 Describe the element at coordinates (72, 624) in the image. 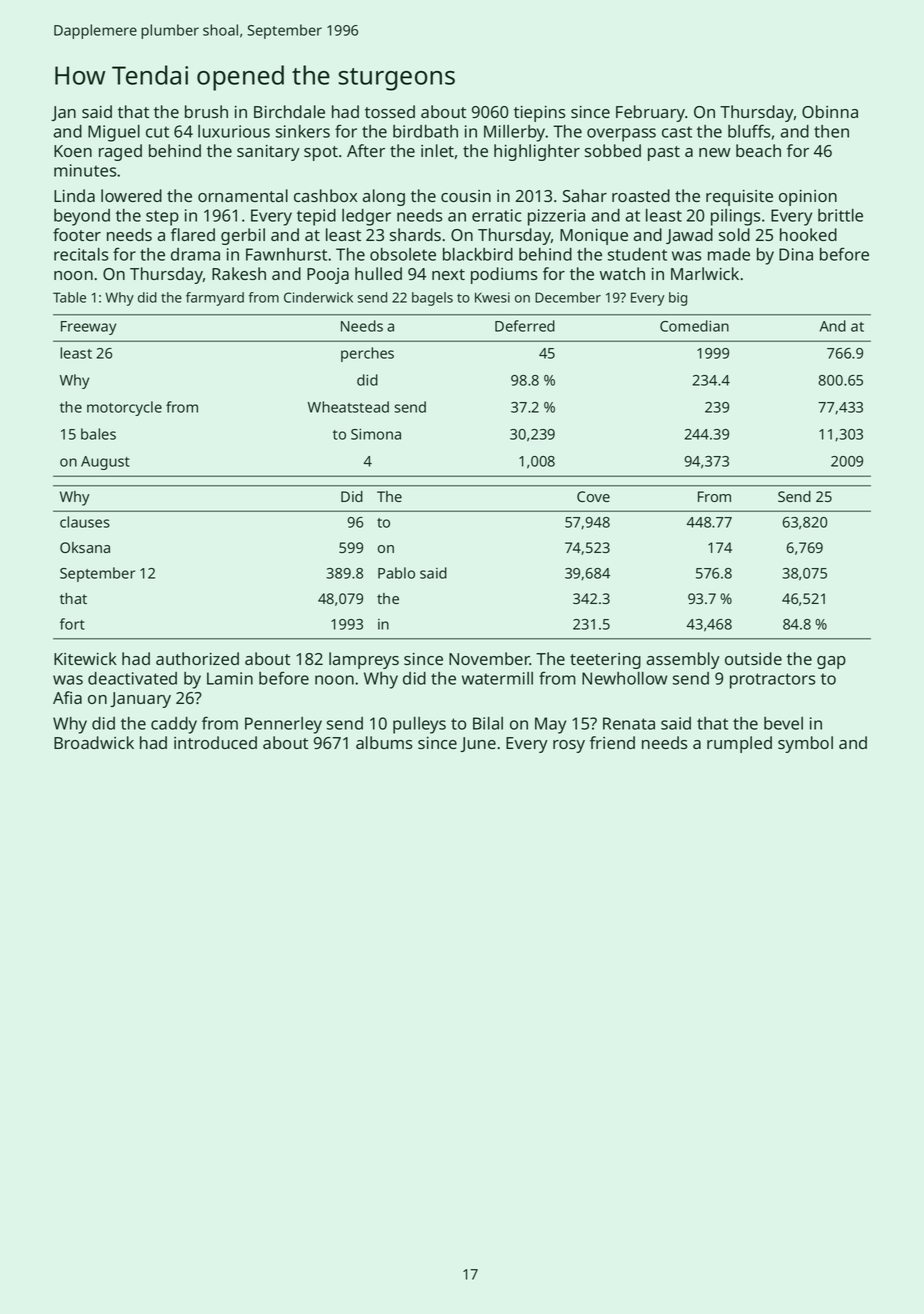

I see `fort` at that location.
